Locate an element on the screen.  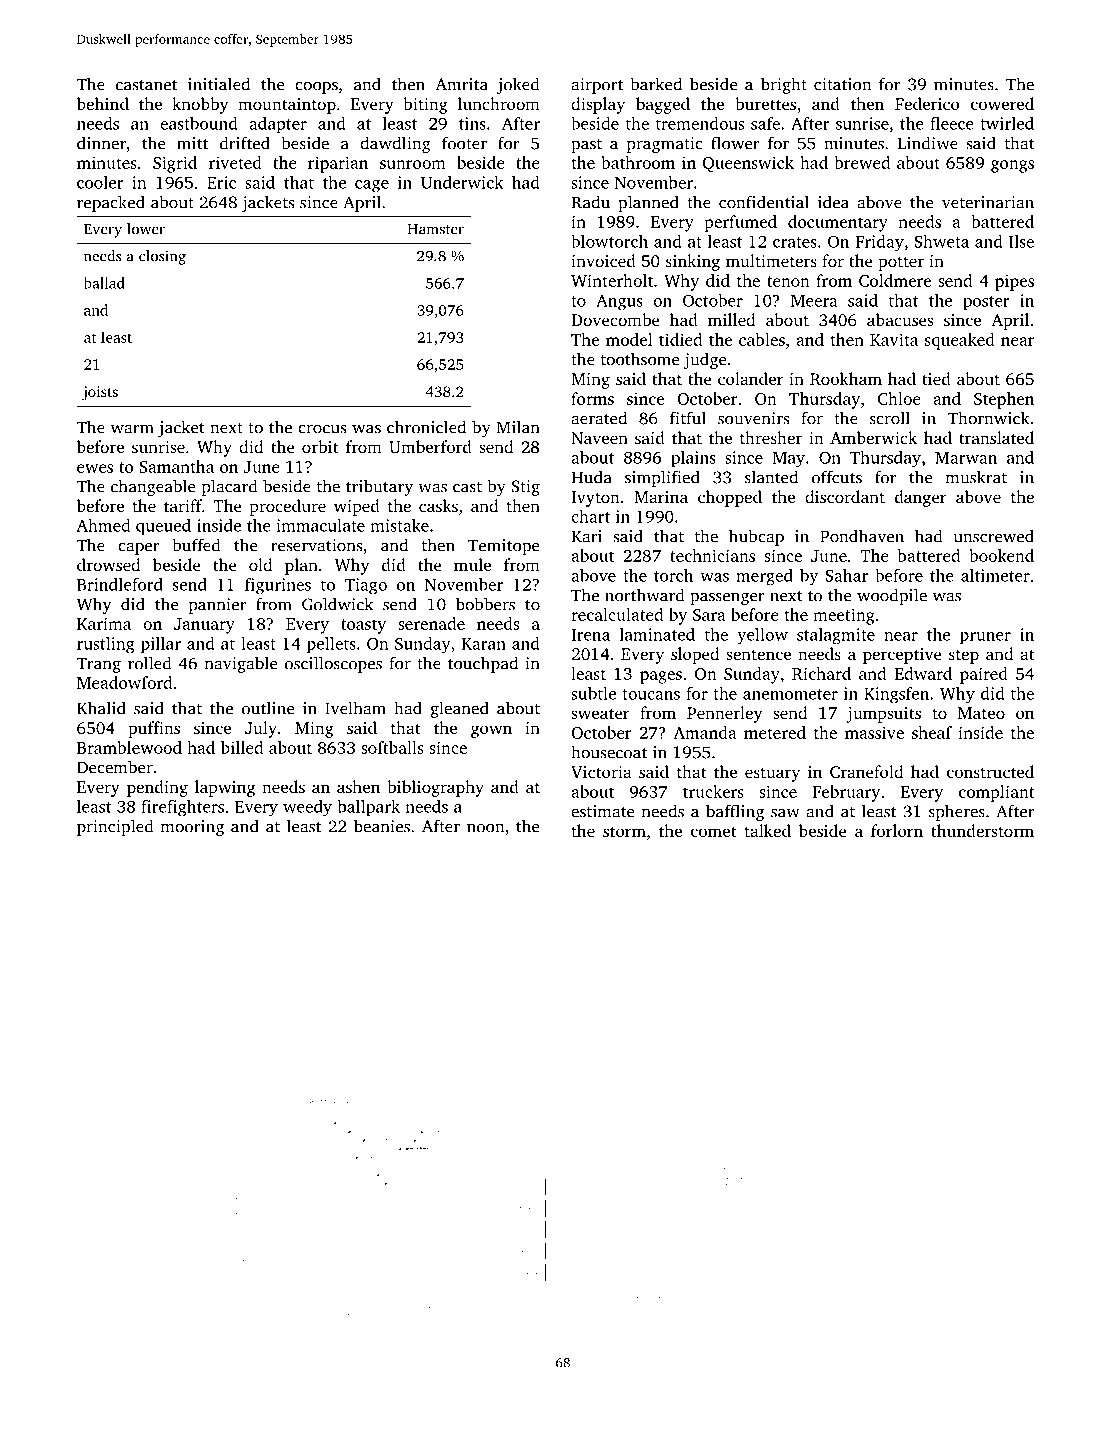
thresher is located at coordinates (771, 437).
